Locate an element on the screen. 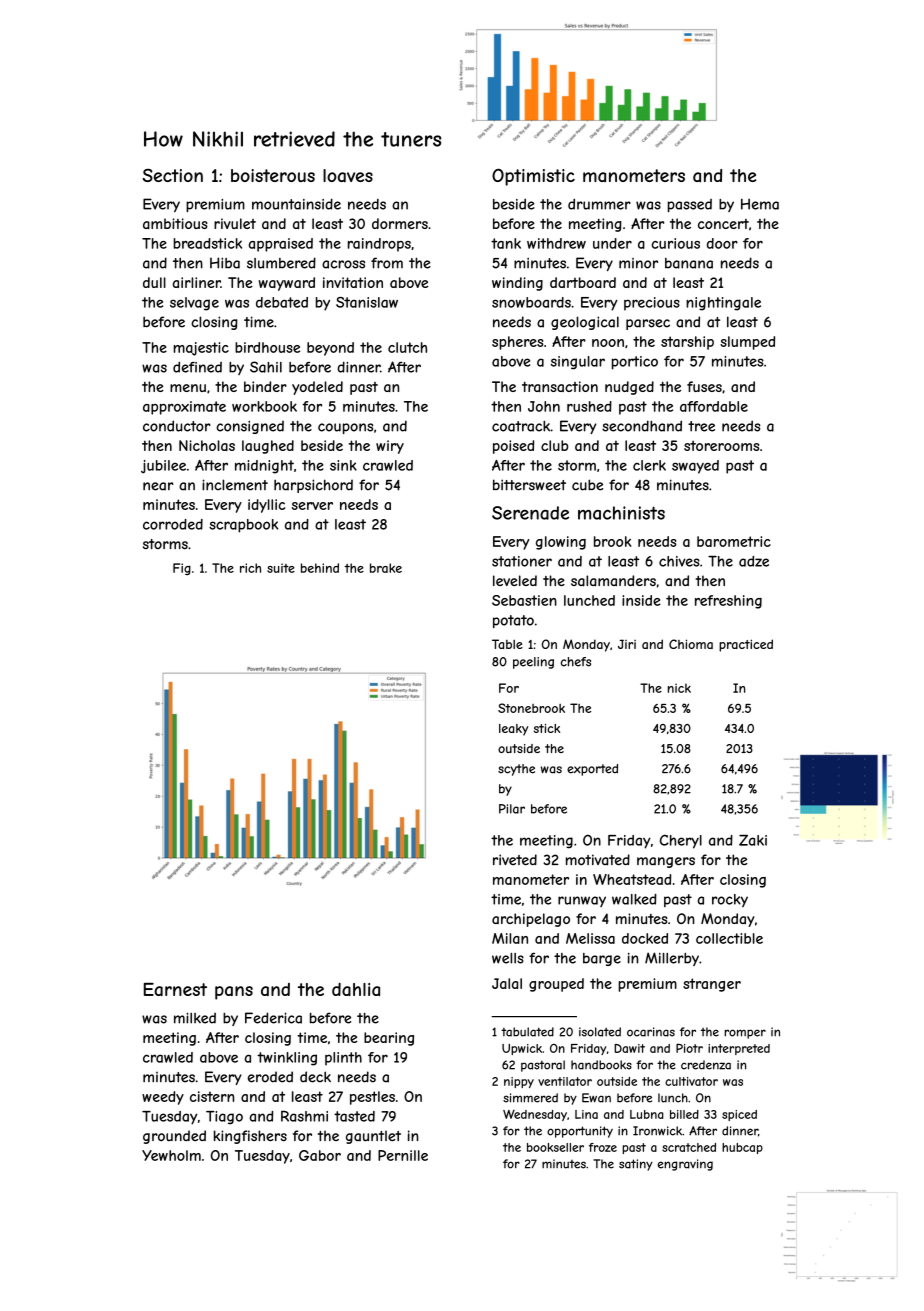  rich is located at coordinates (250, 568).
